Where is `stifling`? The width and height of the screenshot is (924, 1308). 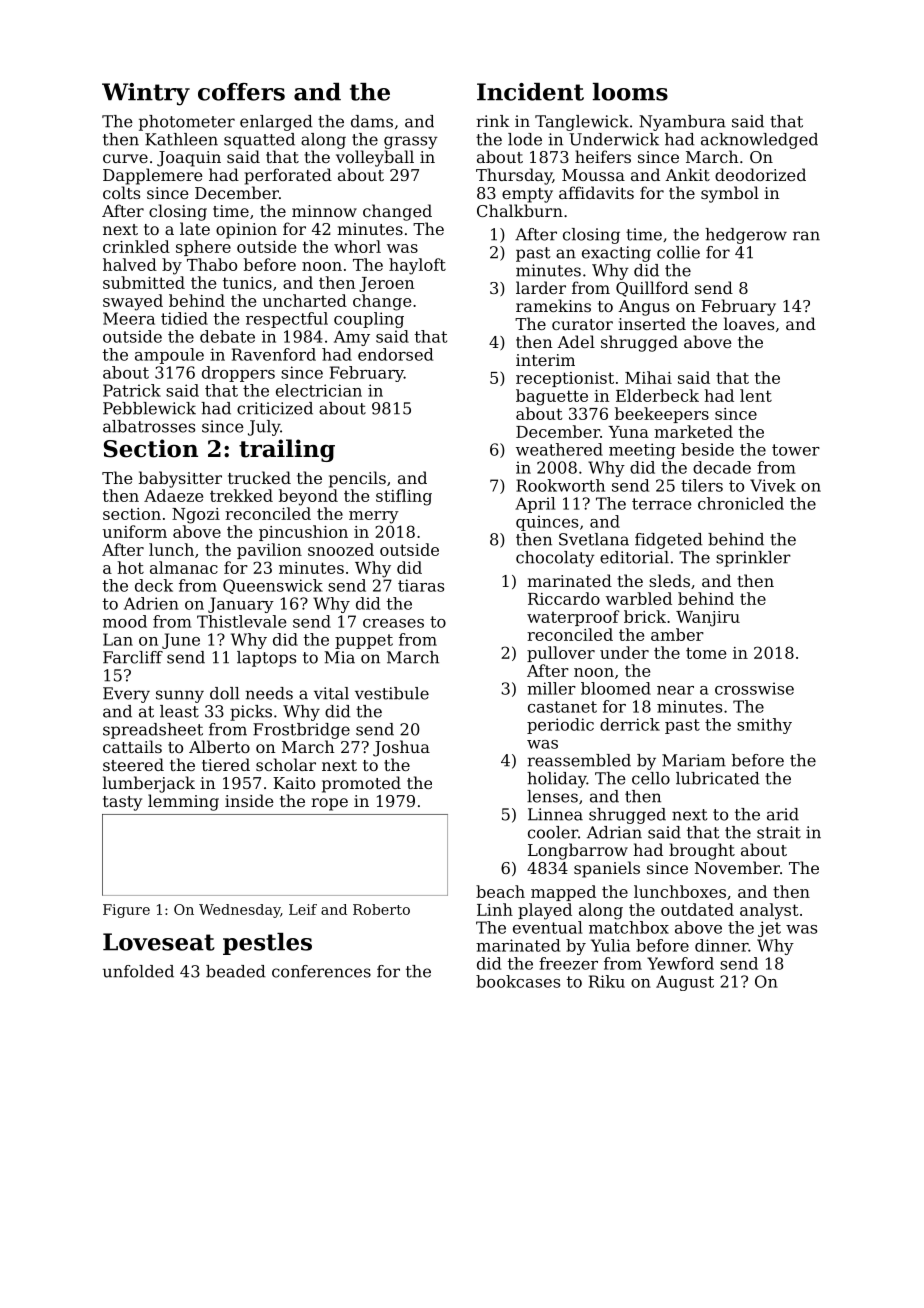 stifling is located at coordinates (404, 497).
